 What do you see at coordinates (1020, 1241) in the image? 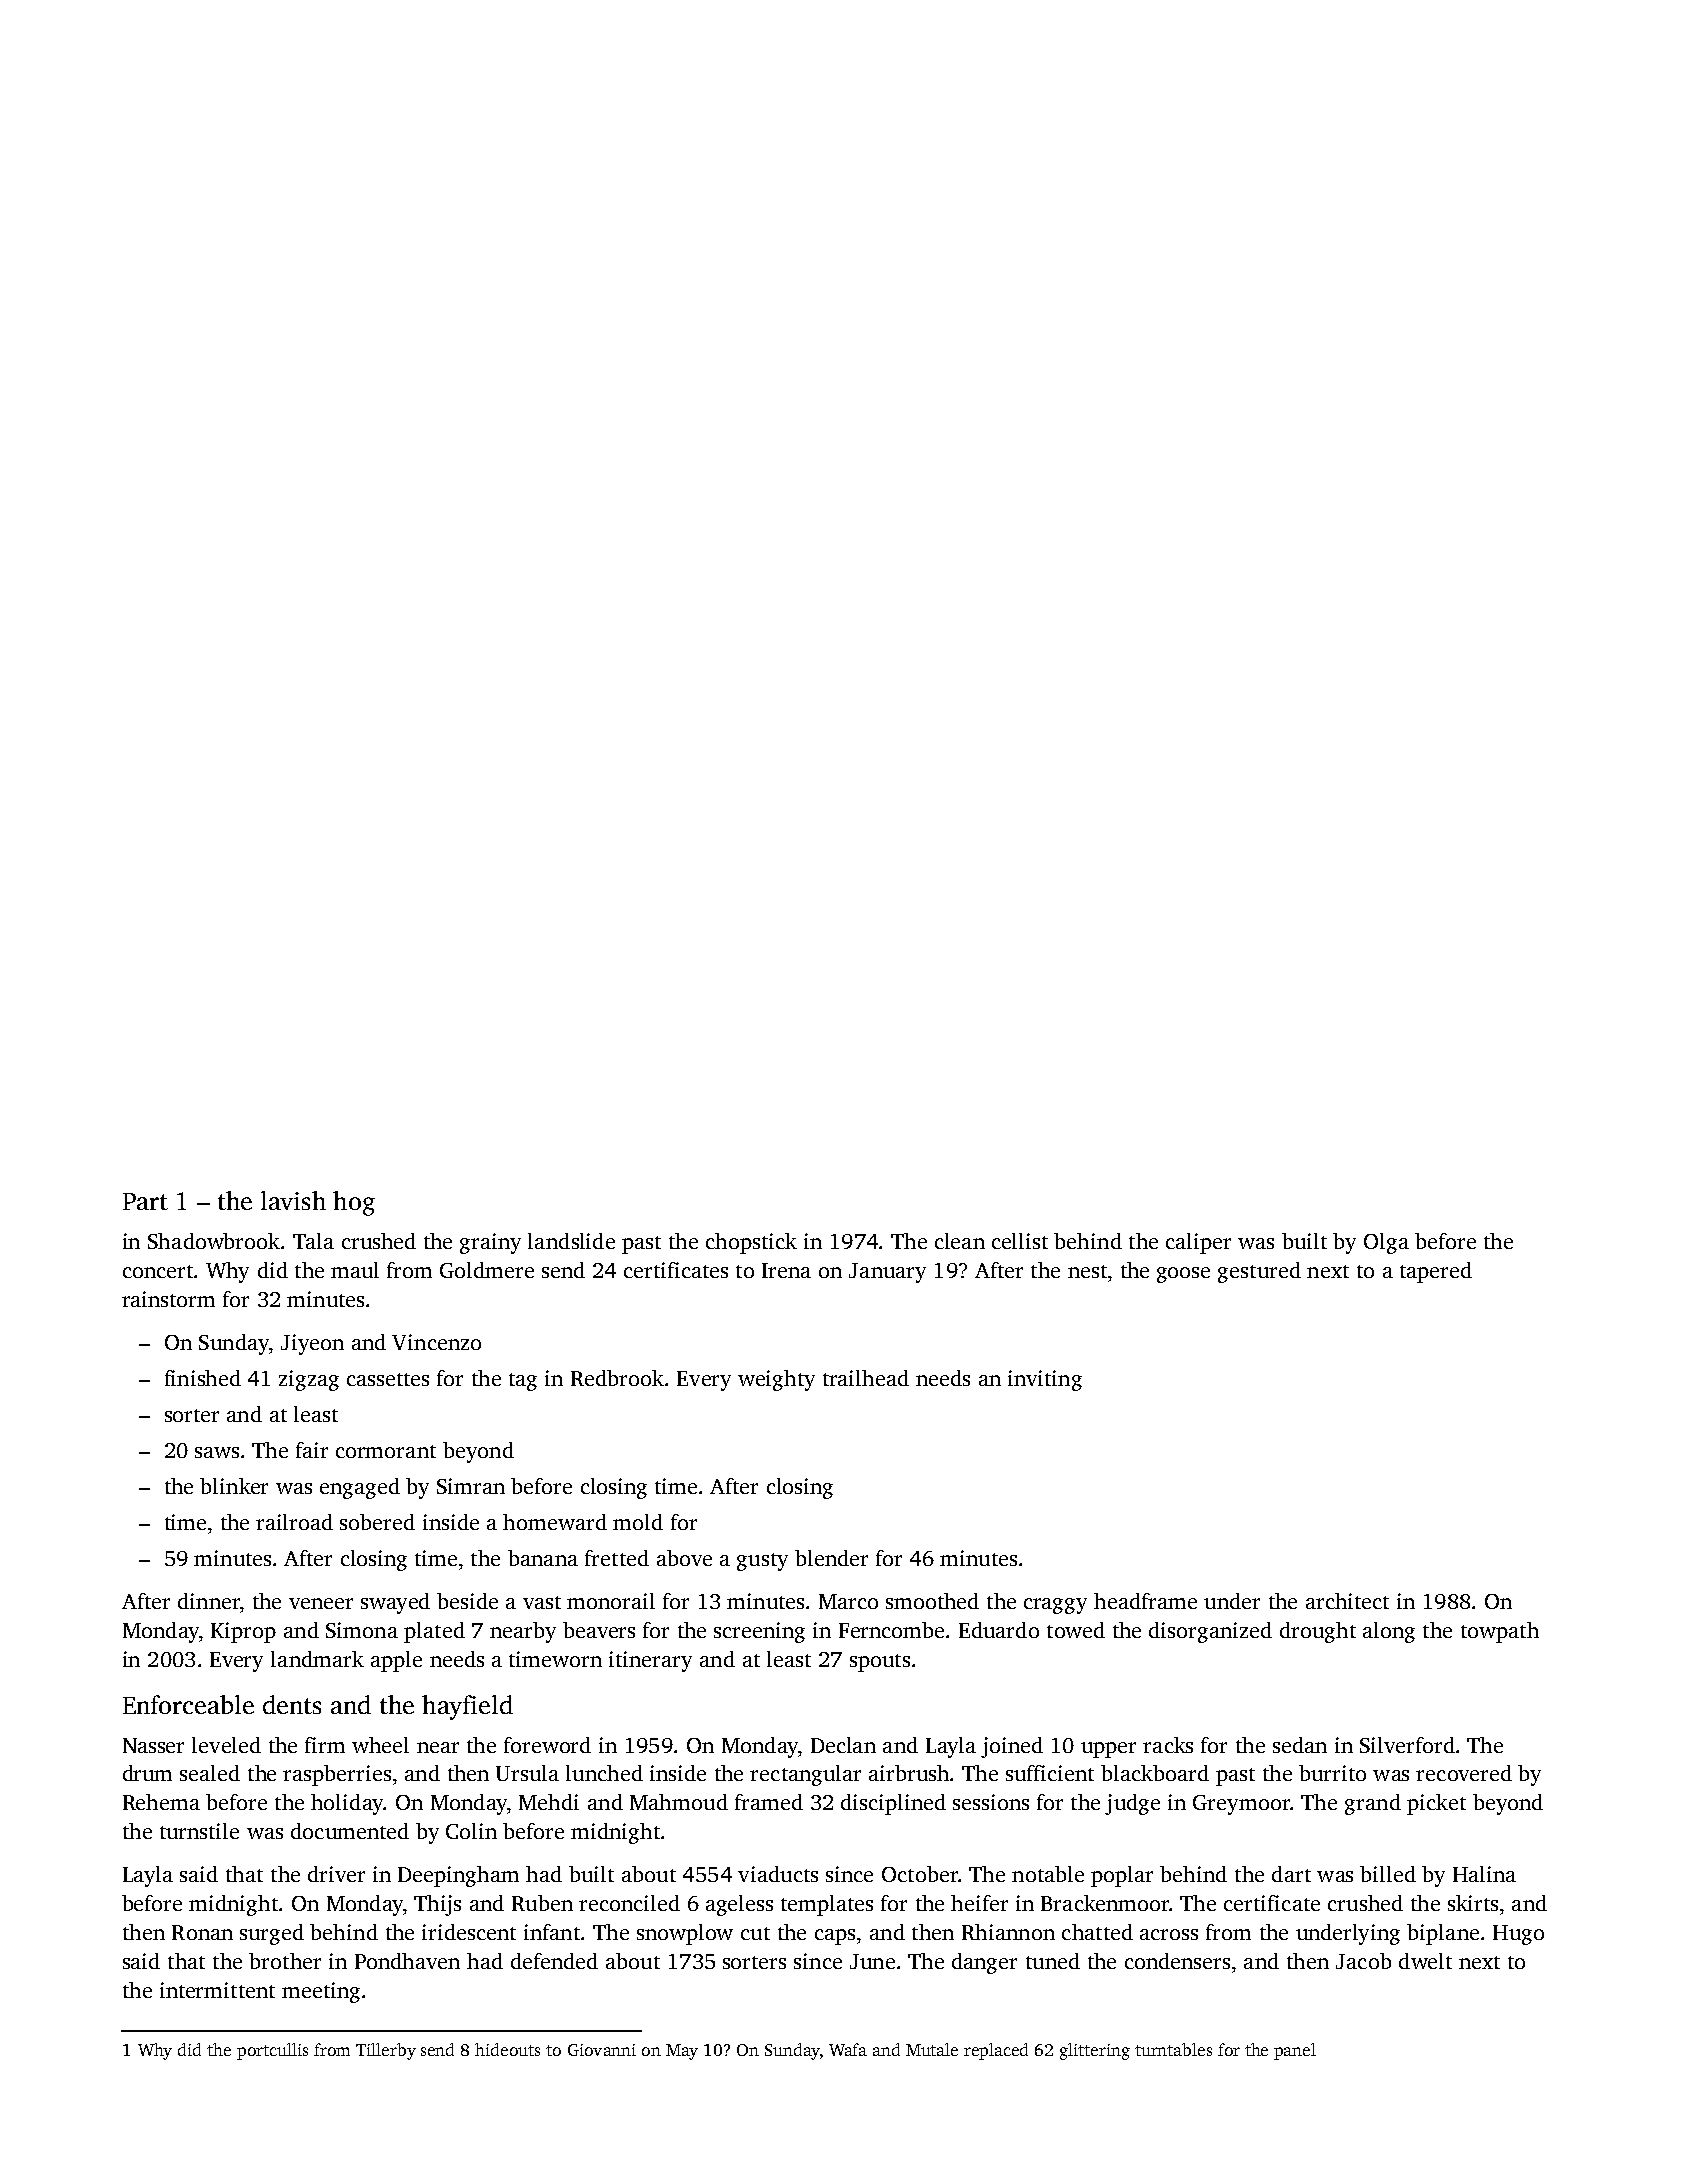
I see `cellist` at bounding box center [1020, 1241].
